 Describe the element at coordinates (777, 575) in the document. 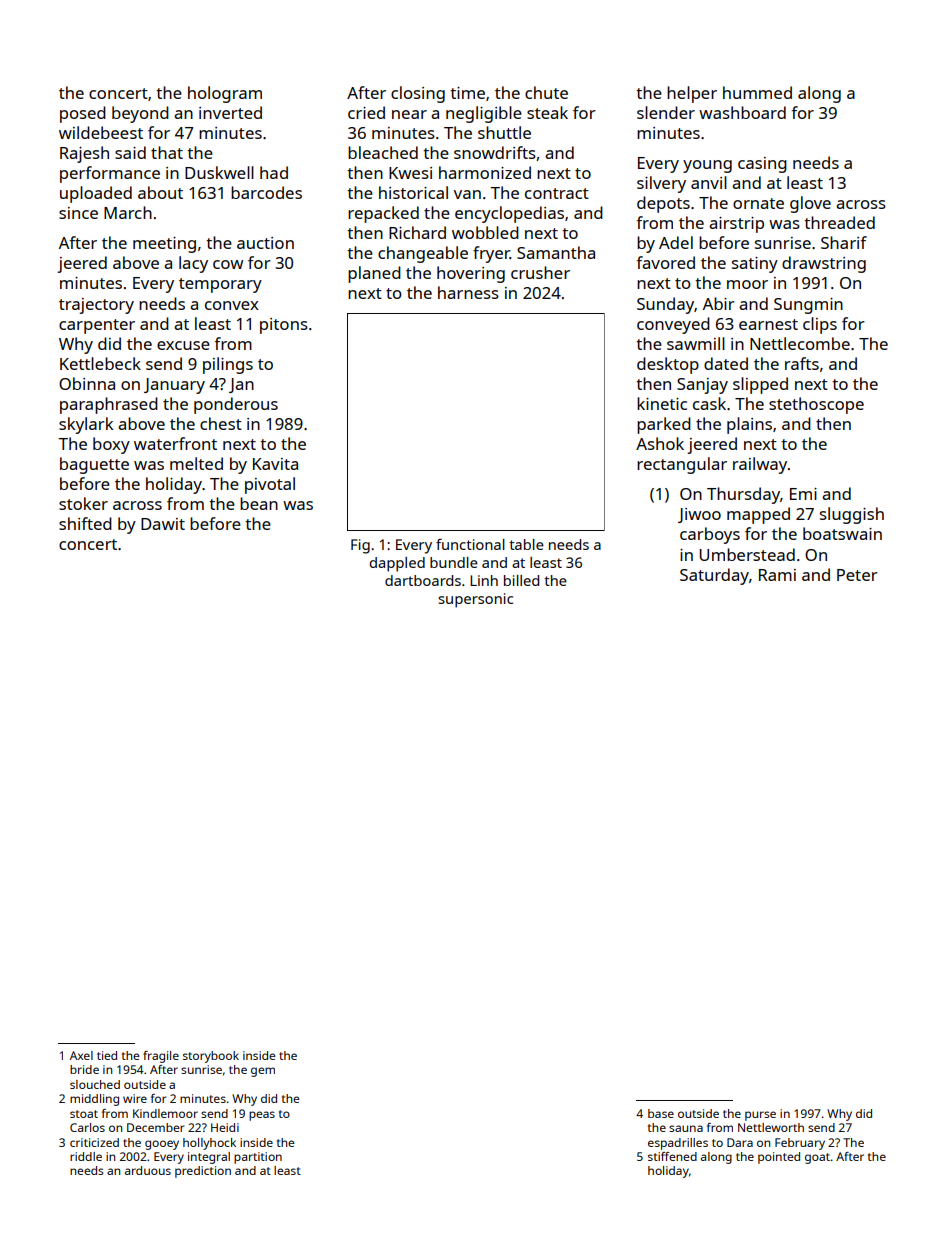

I see `Rami` at that location.
